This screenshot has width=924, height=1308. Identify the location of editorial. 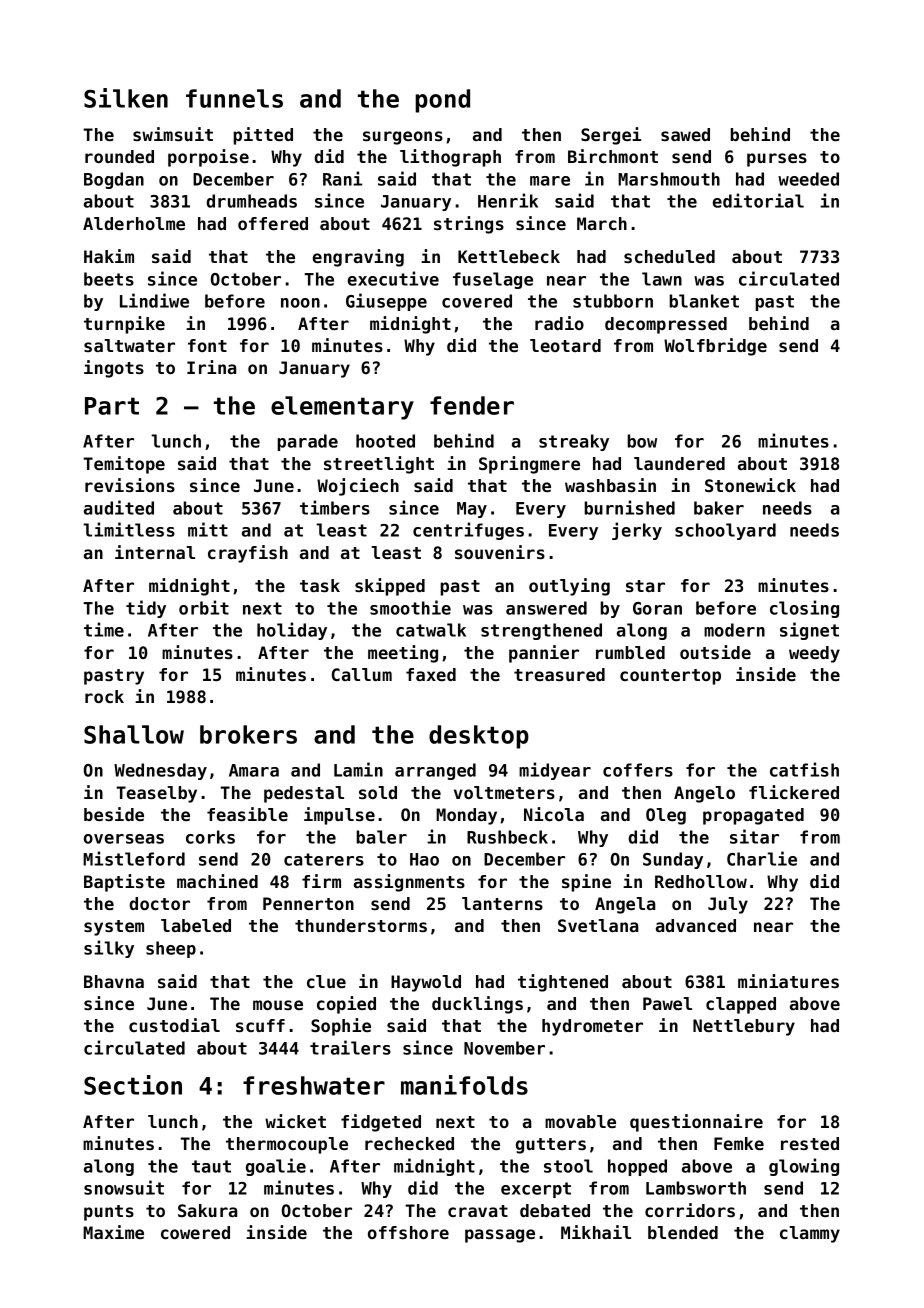
(758, 200).
